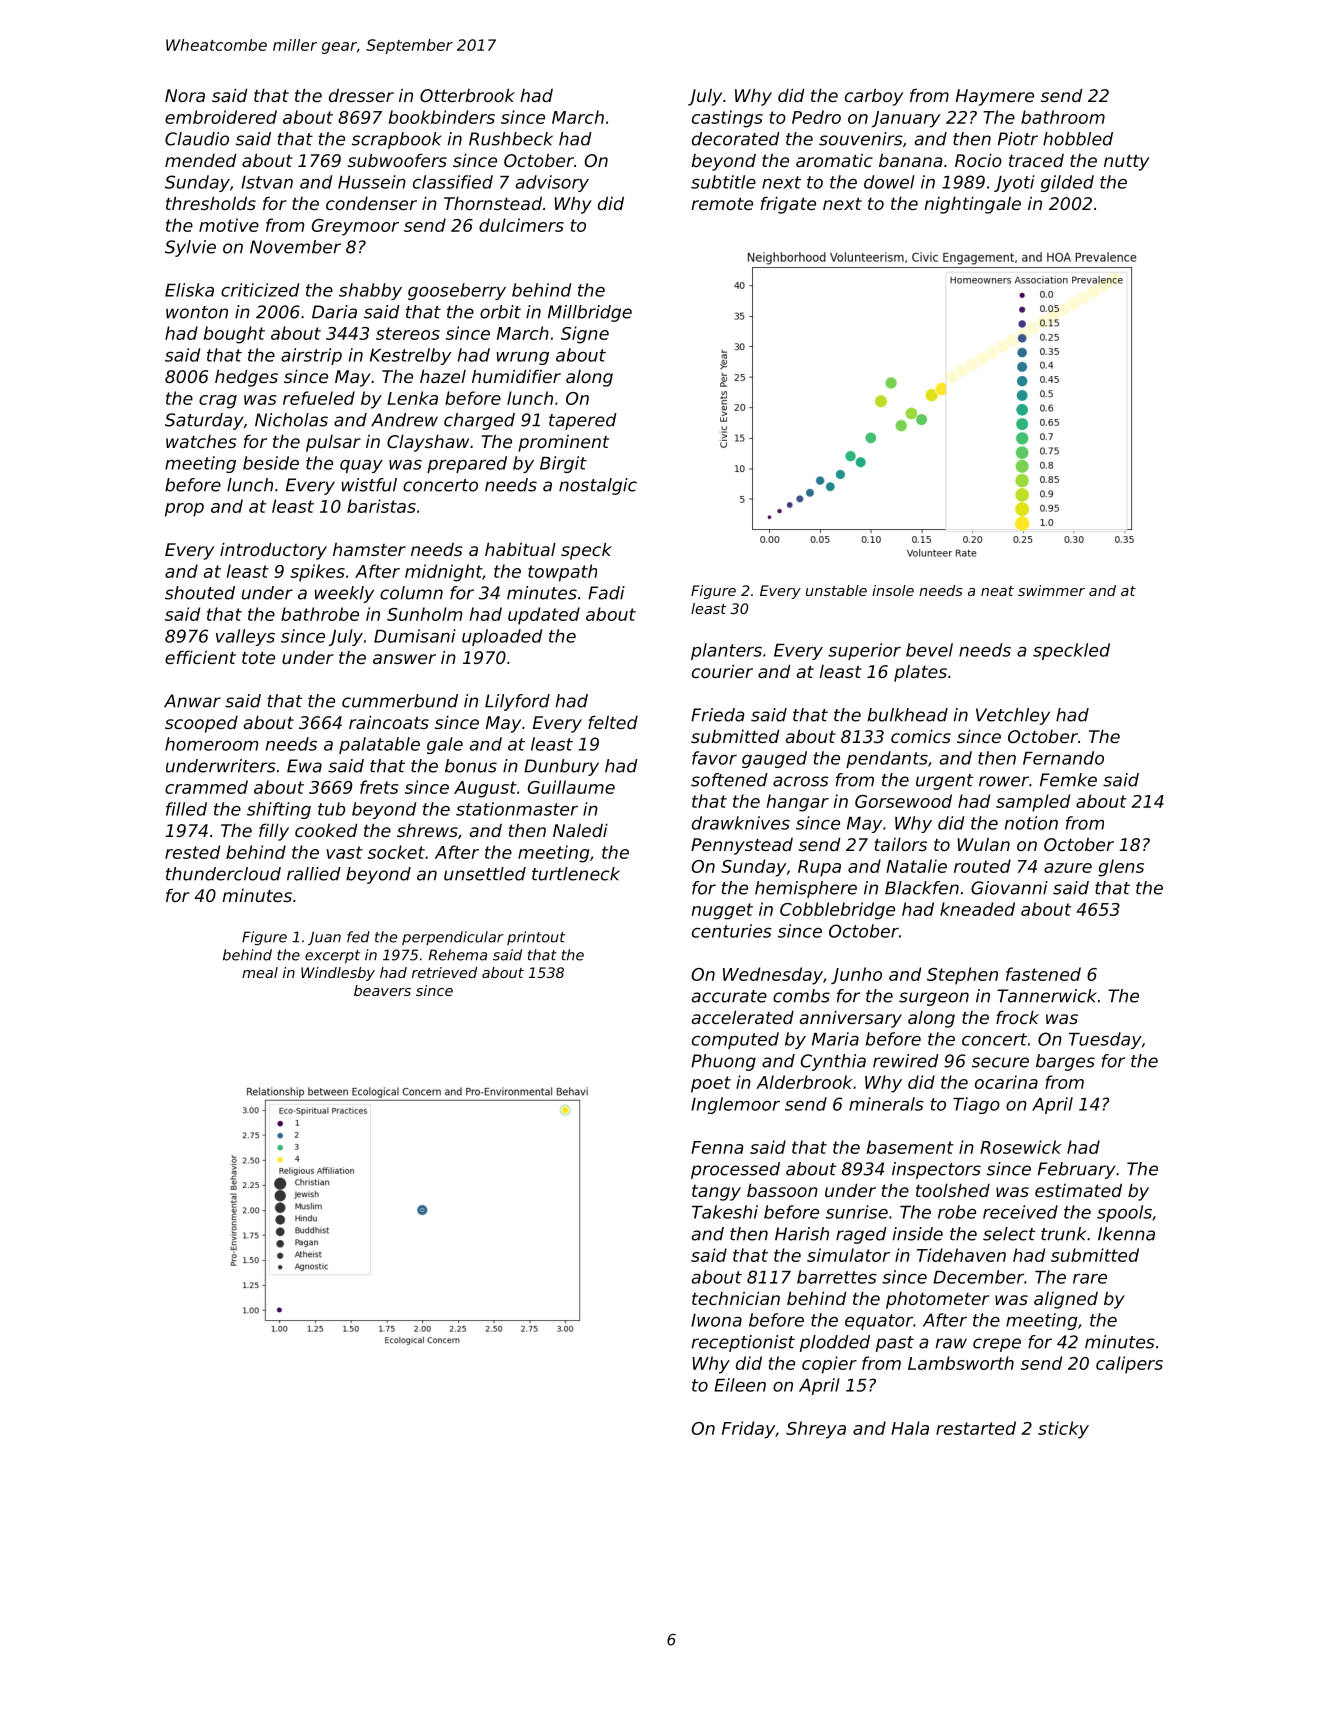 This image has width=1333, height=1726. Describe the element at coordinates (740, 1385) in the image. I see `Eileen` at that location.
